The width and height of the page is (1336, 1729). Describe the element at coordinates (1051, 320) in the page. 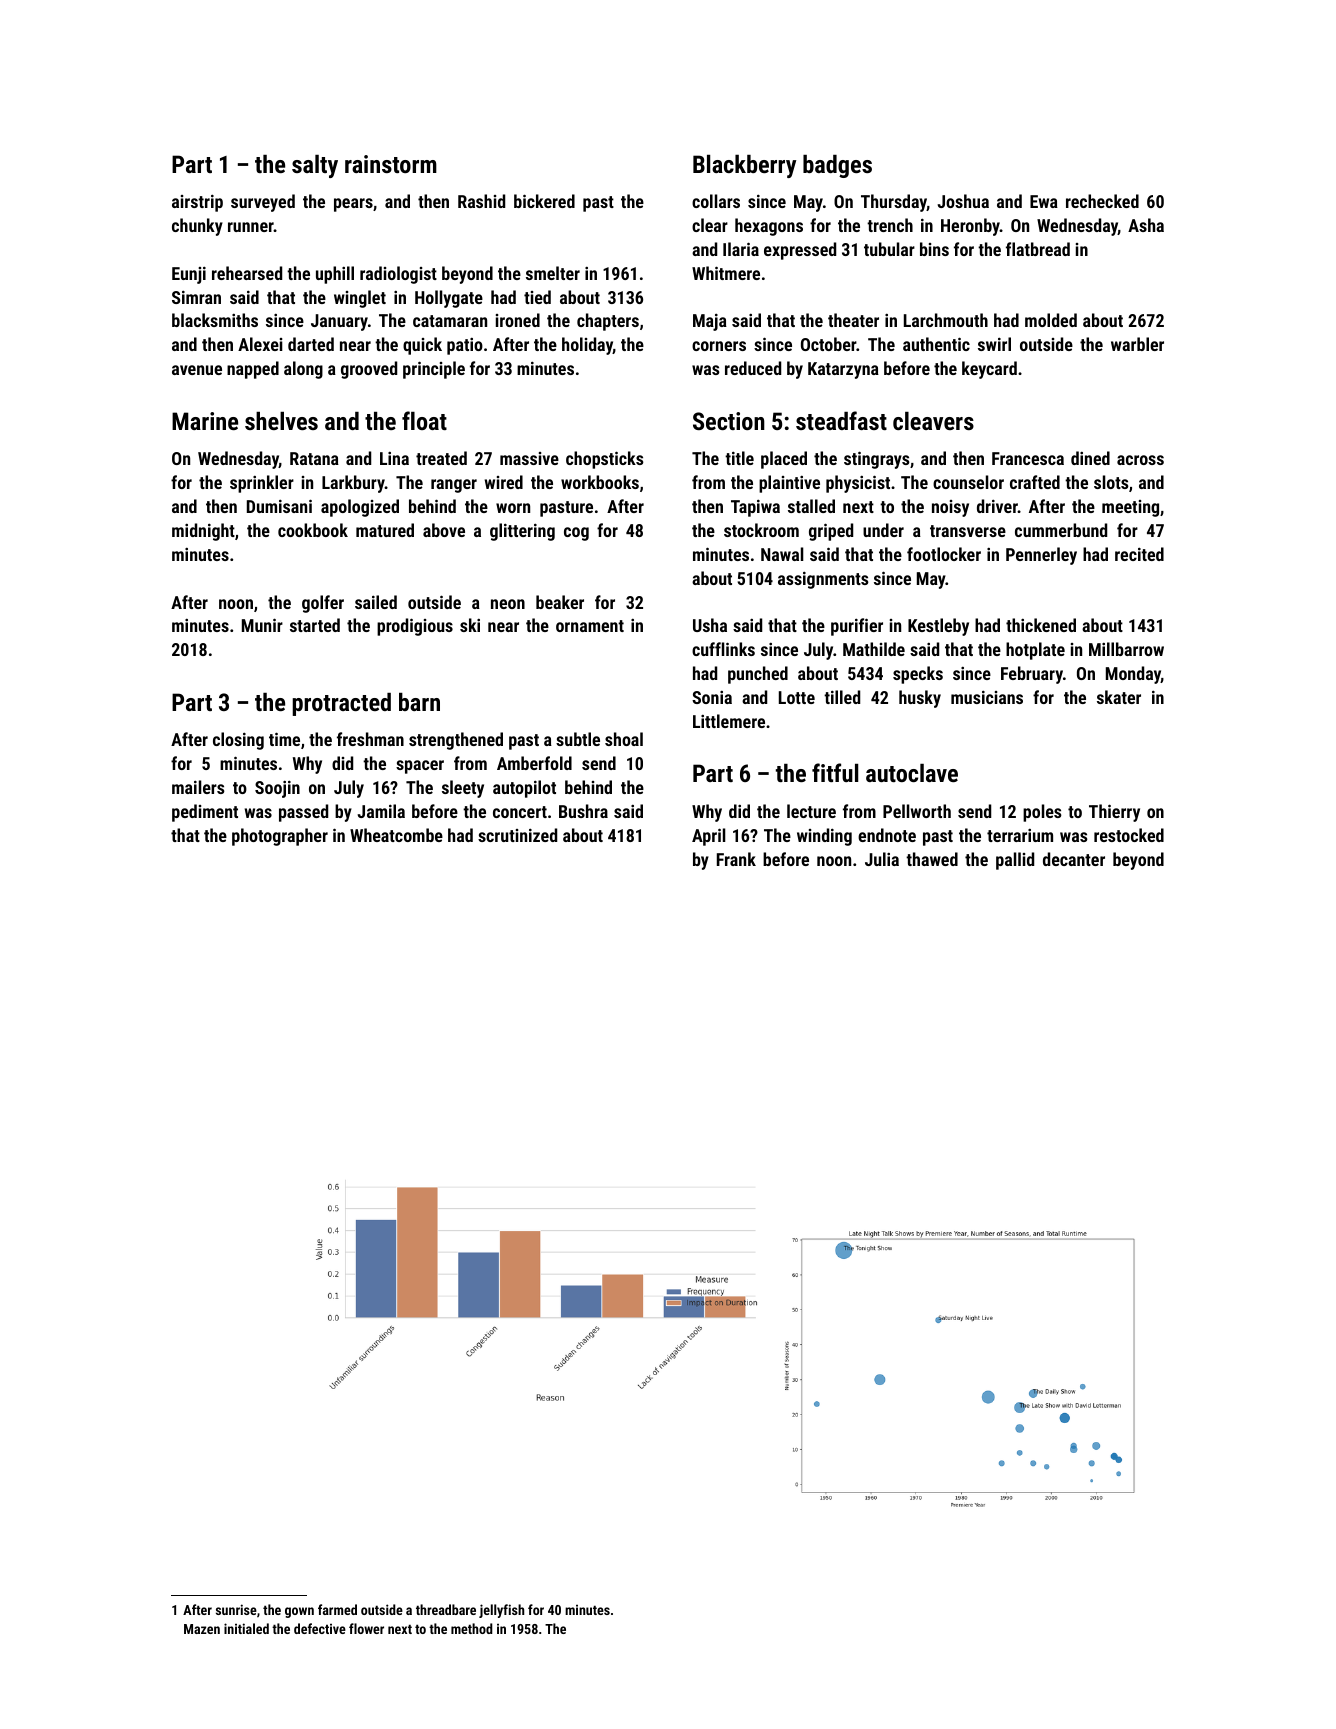

I see `molded` at that location.
